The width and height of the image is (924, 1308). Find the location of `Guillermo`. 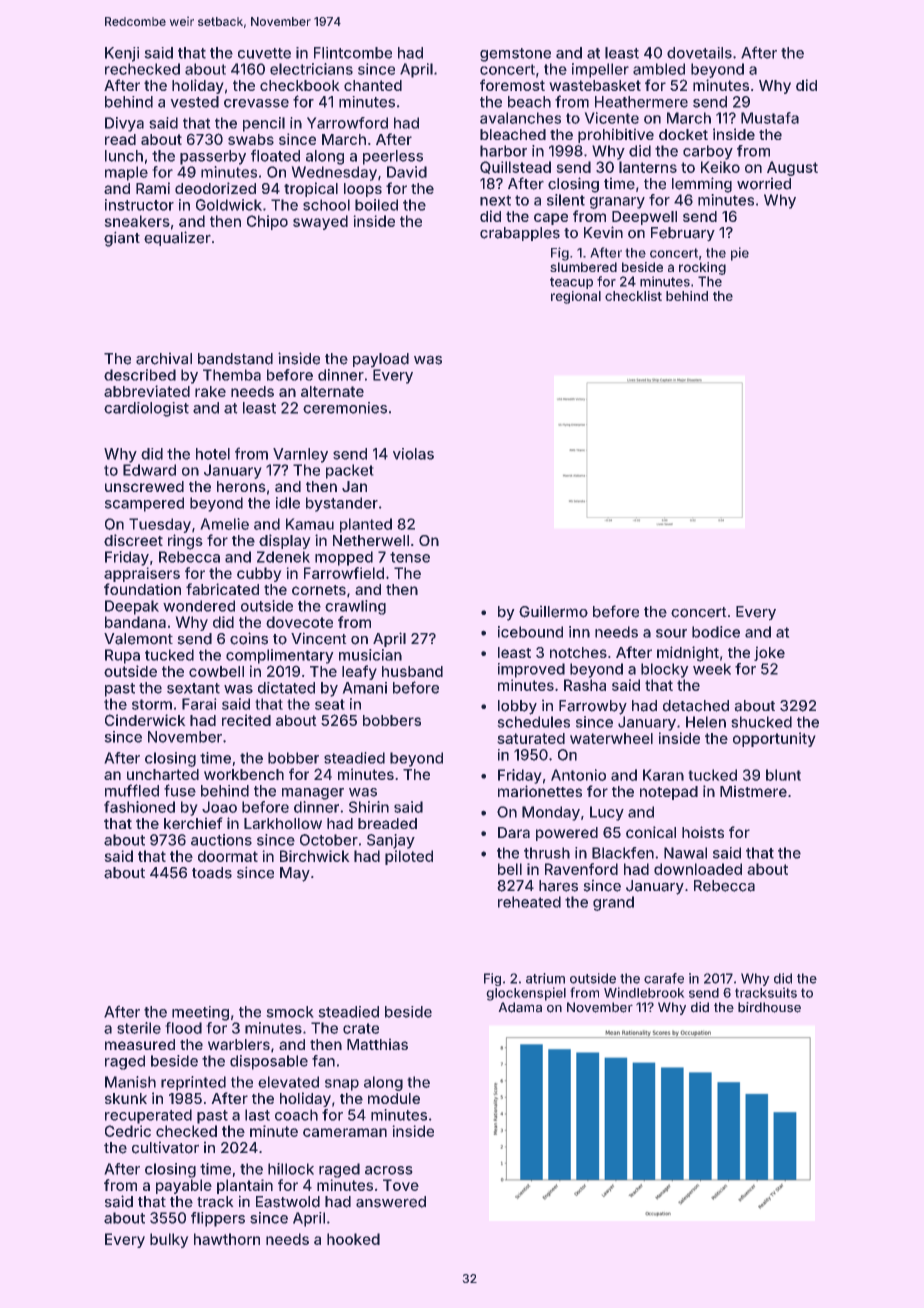

Guillermo is located at coordinates (553, 612).
